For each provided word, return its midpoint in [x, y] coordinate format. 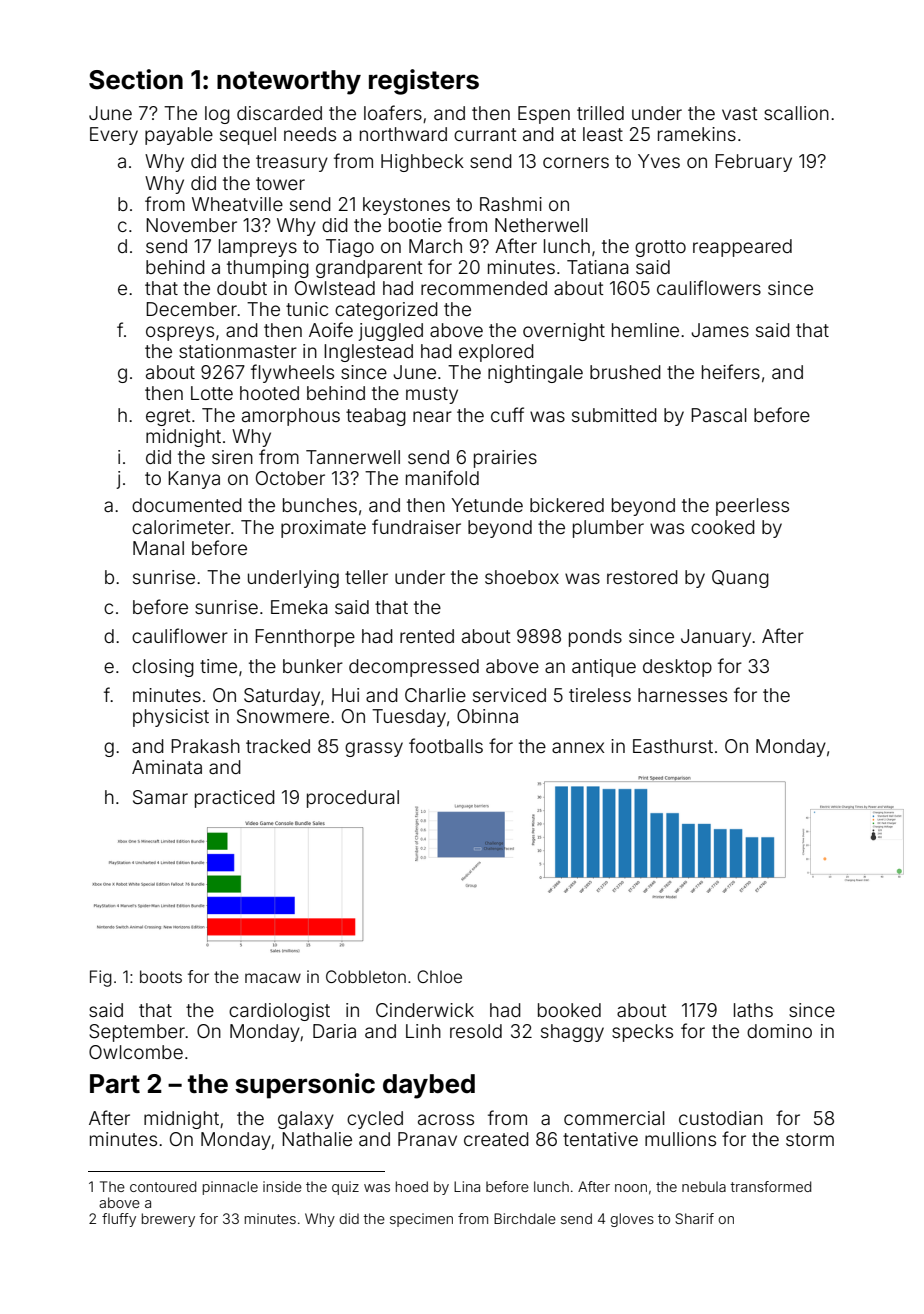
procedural [353, 799]
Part [115, 1084]
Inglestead [368, 353]
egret [168, 417]
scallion [796, 113]
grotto [660, 248]
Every [114, 136]
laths [753, 1010]
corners [576, 162]
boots [161, 976]
